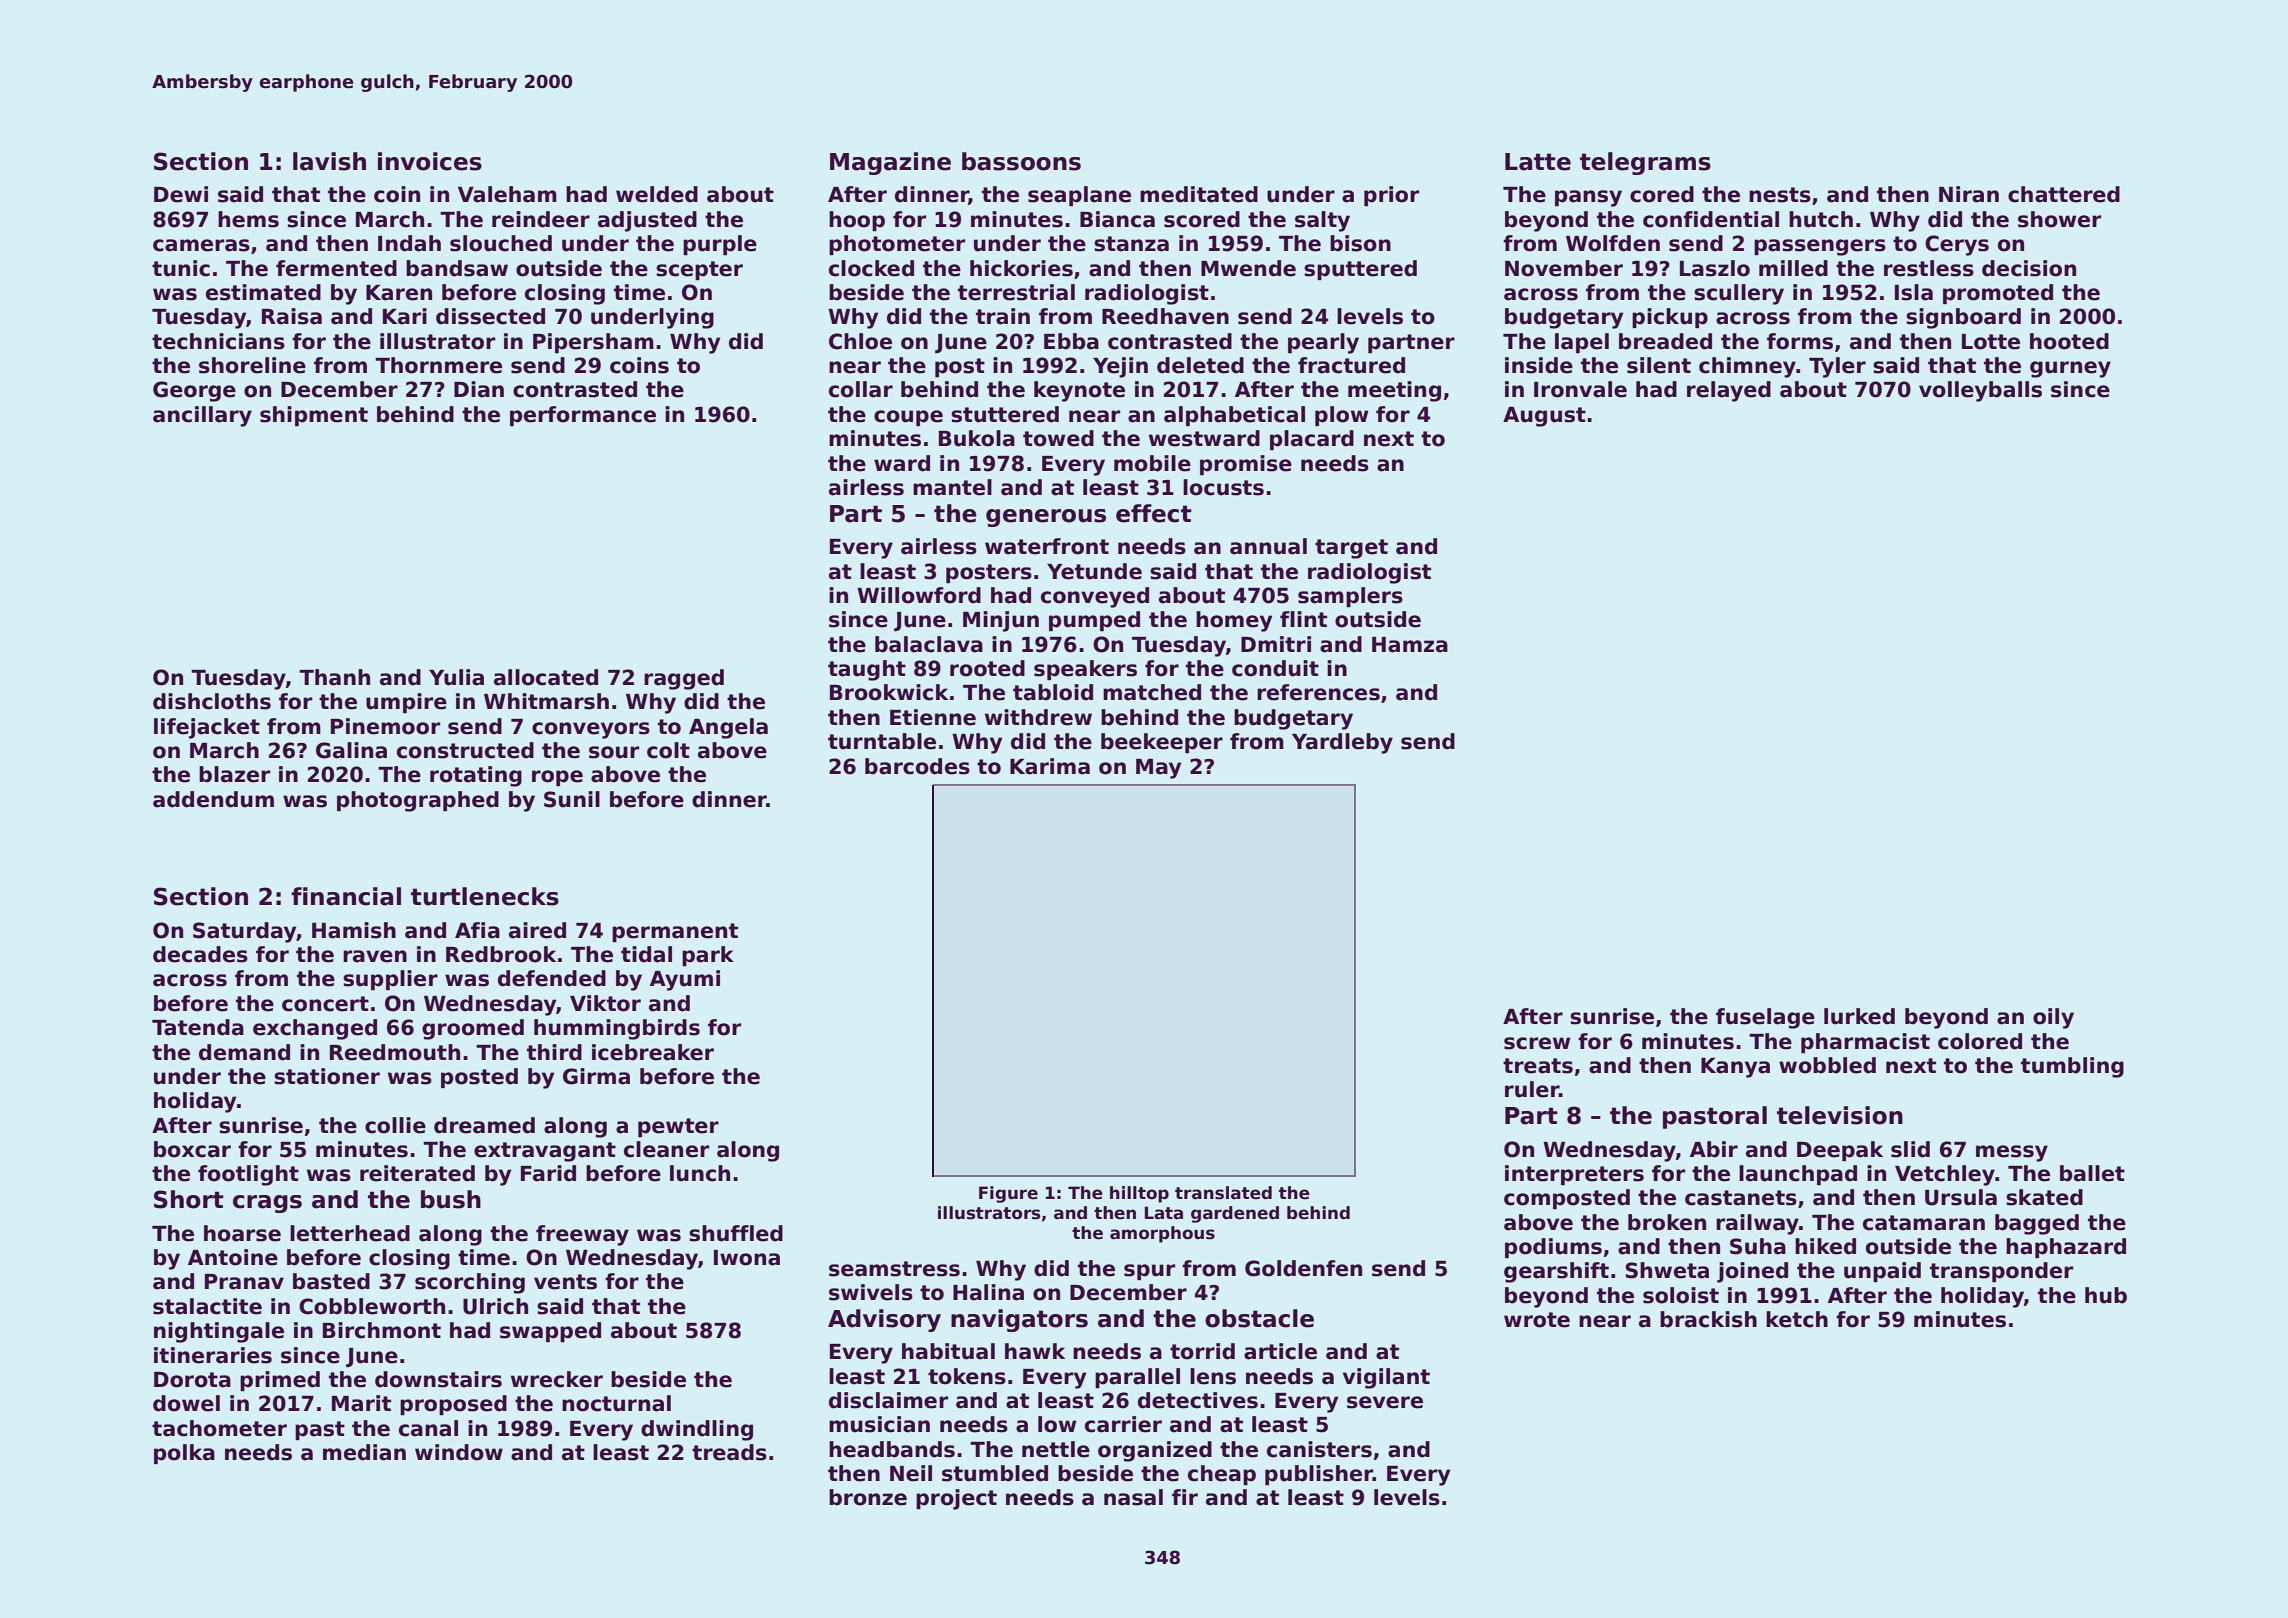 This page has width=2288, height=1618. I want to click on telegrams, so click(1645, 163).
